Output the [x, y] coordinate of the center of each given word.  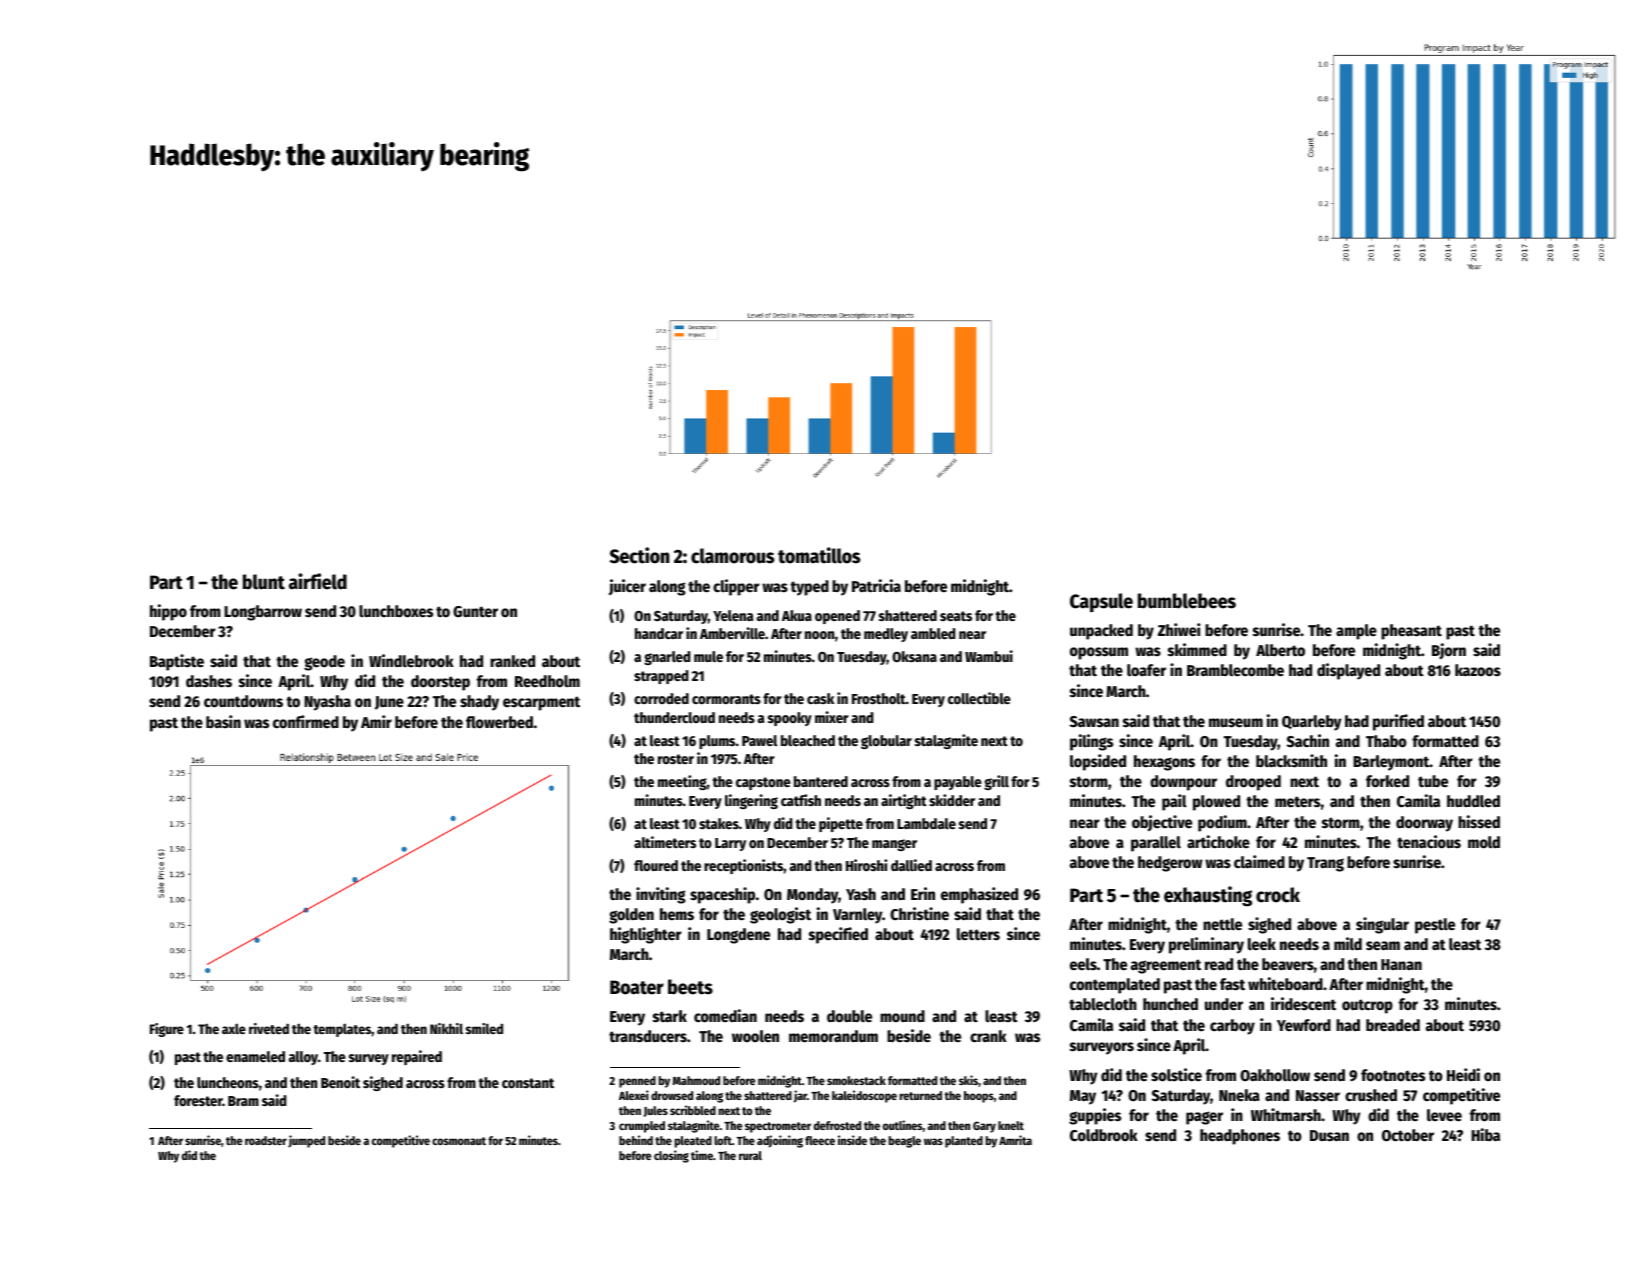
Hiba [1485, 1134]
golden [631, 916]
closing [671, 1156]
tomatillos [819, 555]
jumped [306, 1141]
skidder [952, 800]
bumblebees [1187, 601]
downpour [1183, 783]
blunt [264, 582]
